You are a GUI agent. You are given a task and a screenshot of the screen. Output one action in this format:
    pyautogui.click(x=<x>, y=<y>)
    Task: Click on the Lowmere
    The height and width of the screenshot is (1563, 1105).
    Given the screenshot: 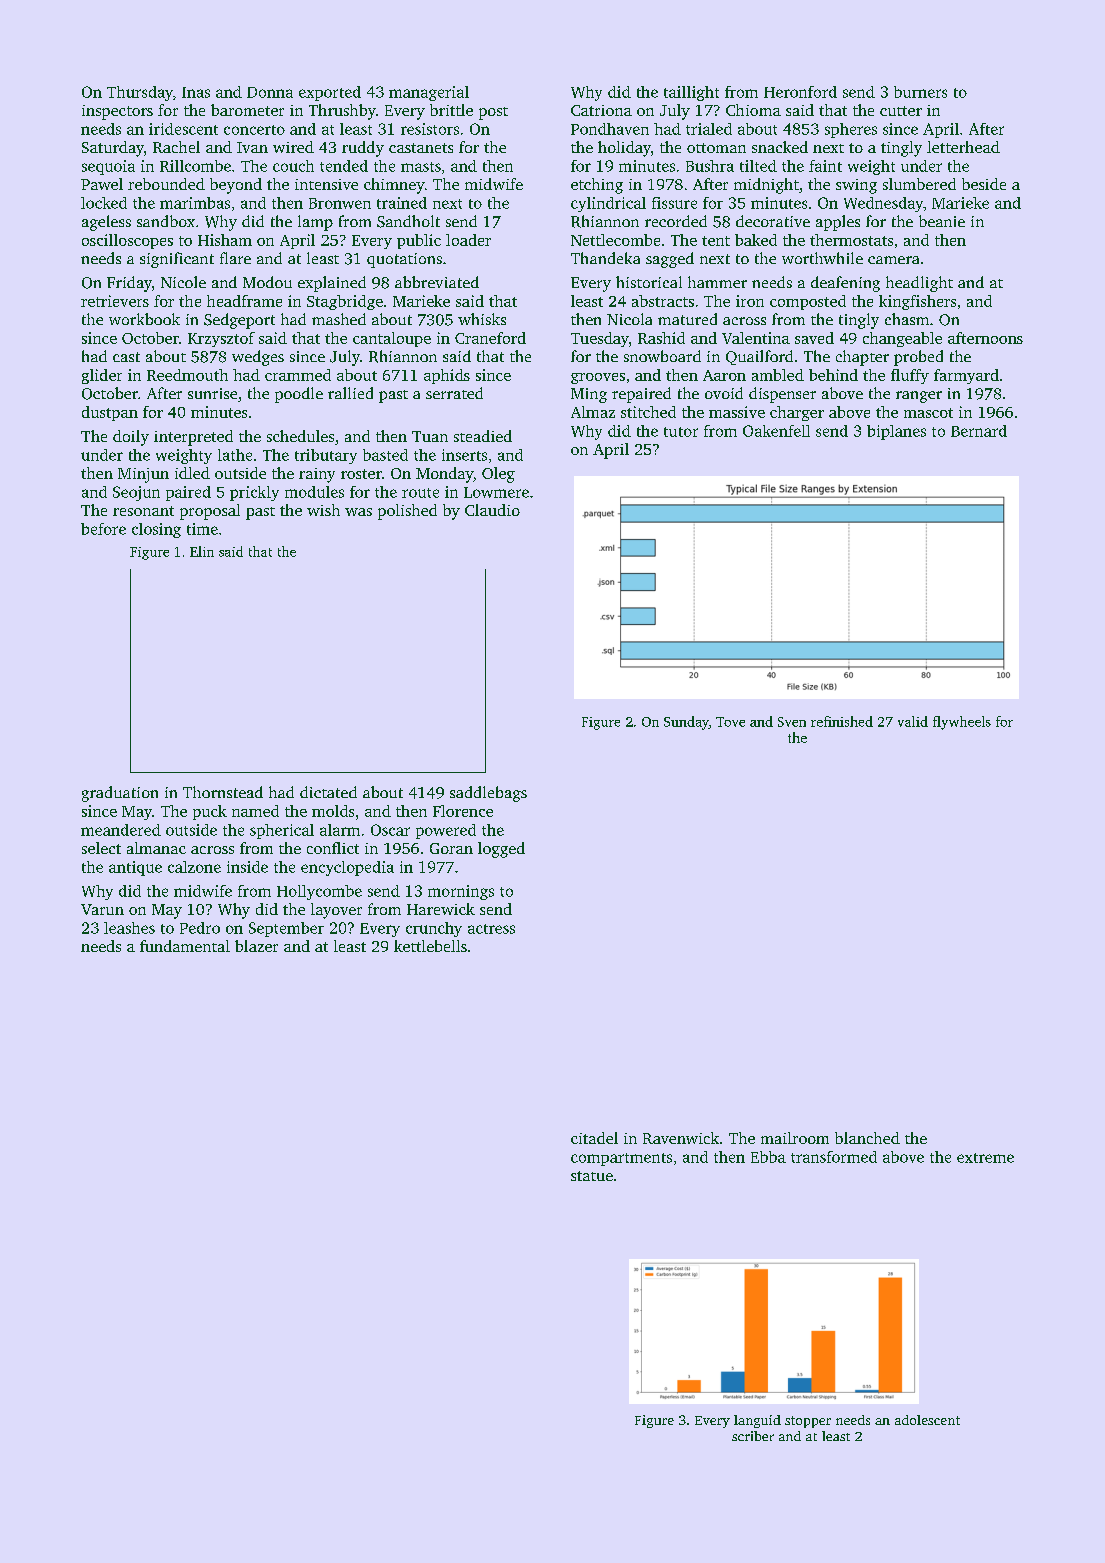 What is the action you would take?
    pyautogui.click(x=496, y=492)
